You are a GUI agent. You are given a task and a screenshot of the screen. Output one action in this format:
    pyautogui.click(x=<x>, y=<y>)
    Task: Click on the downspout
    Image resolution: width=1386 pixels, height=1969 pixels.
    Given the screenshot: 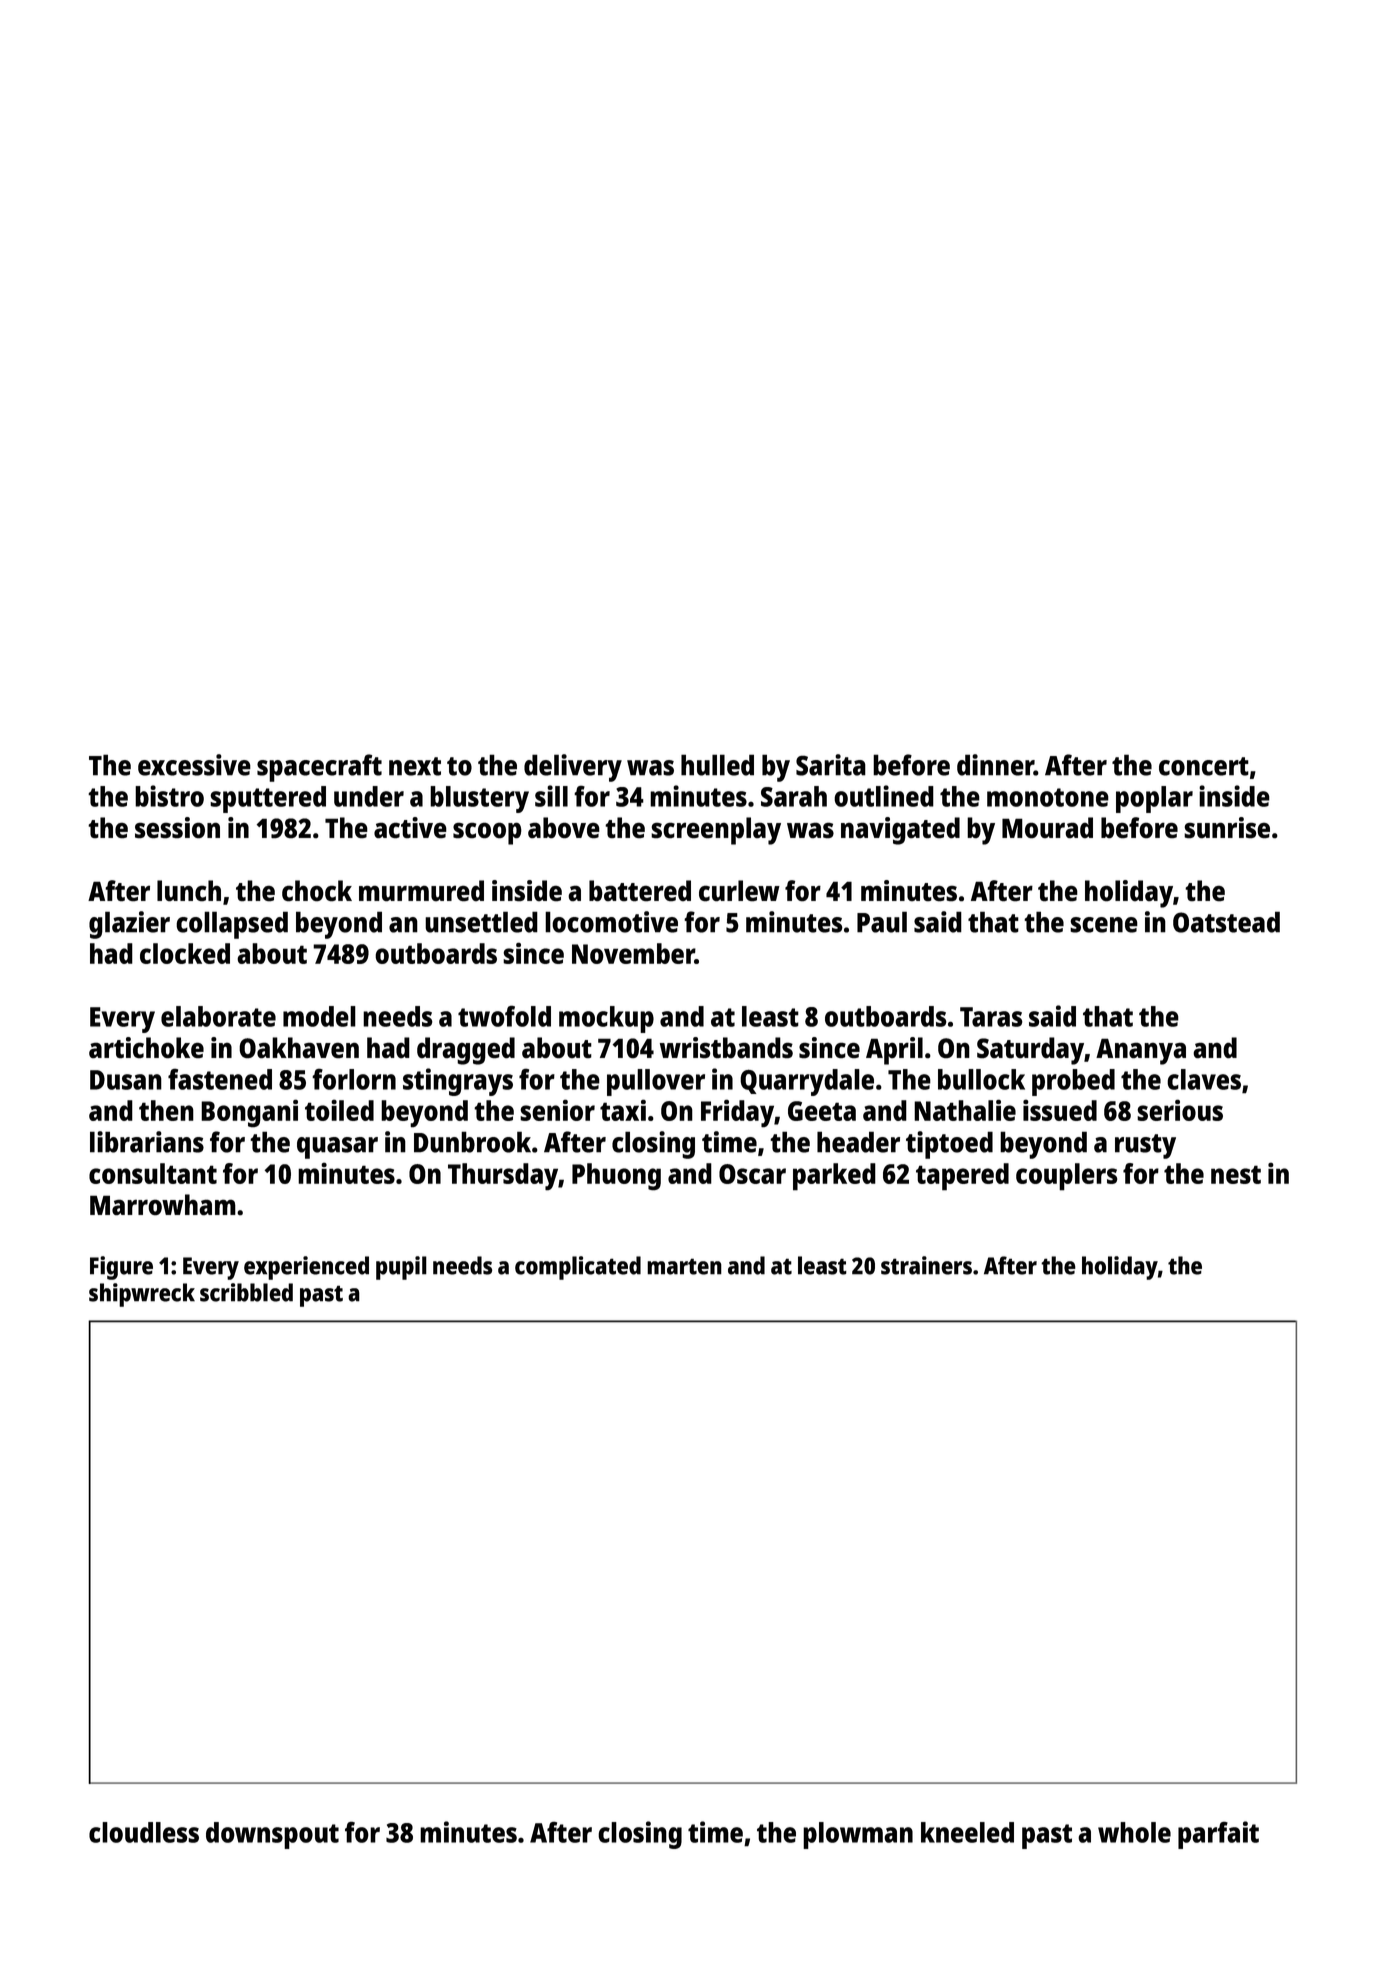 What is the action you would take?
    pyautogui.click(x=272, y=1835)
